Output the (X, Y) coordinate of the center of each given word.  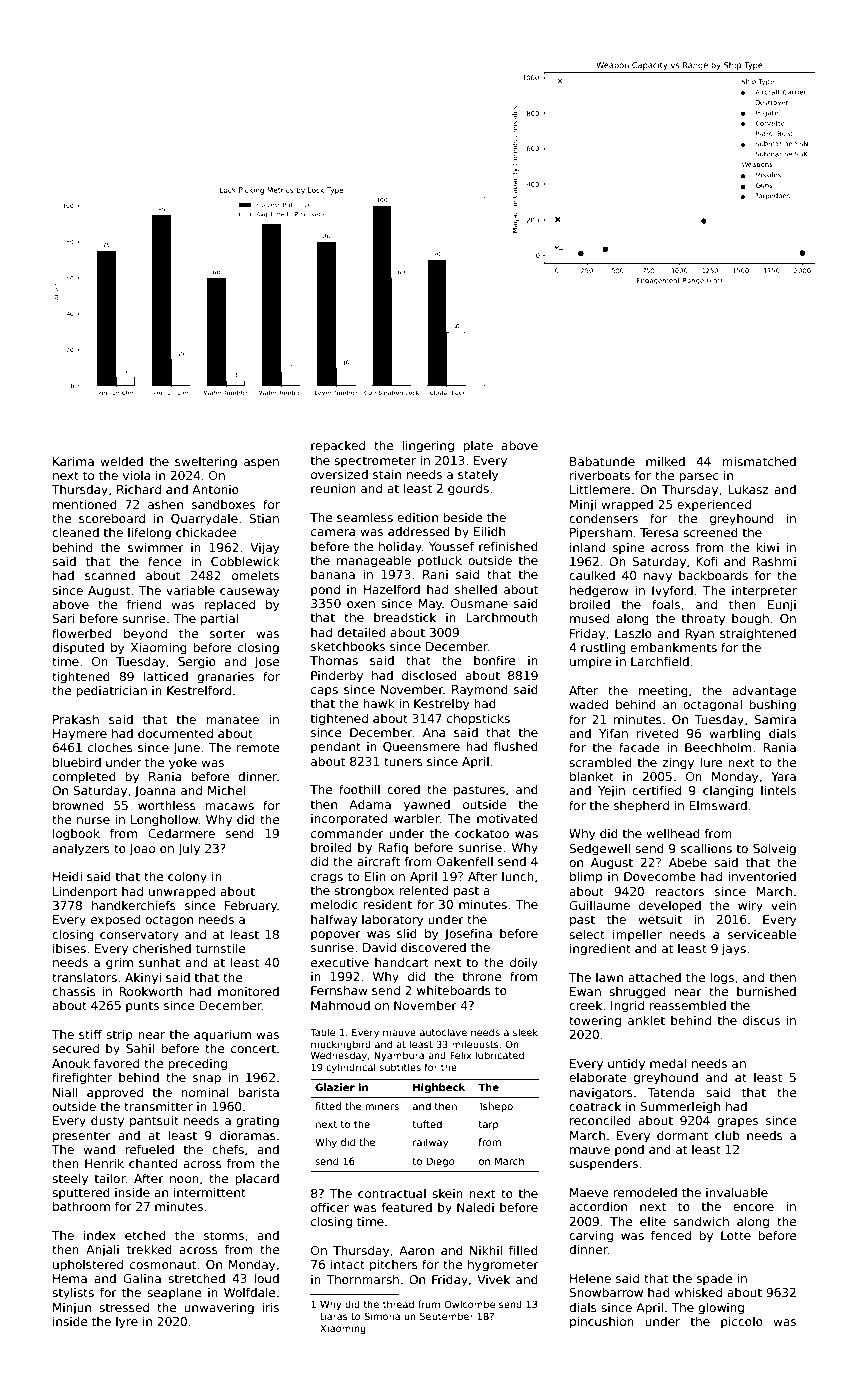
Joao (142, 850)
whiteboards (454, 990)
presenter (82, 1137)
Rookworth (151, 991)
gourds (468, 489)
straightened (758, 634)
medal (668, 1063)
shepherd (641, 806)
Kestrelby (442, 704)
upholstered (88, 1265)
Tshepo (495, 1107)
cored (403, 789)
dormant (682, 1135)
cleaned (75, 532)
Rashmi (774, 561)
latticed (166, 676)
